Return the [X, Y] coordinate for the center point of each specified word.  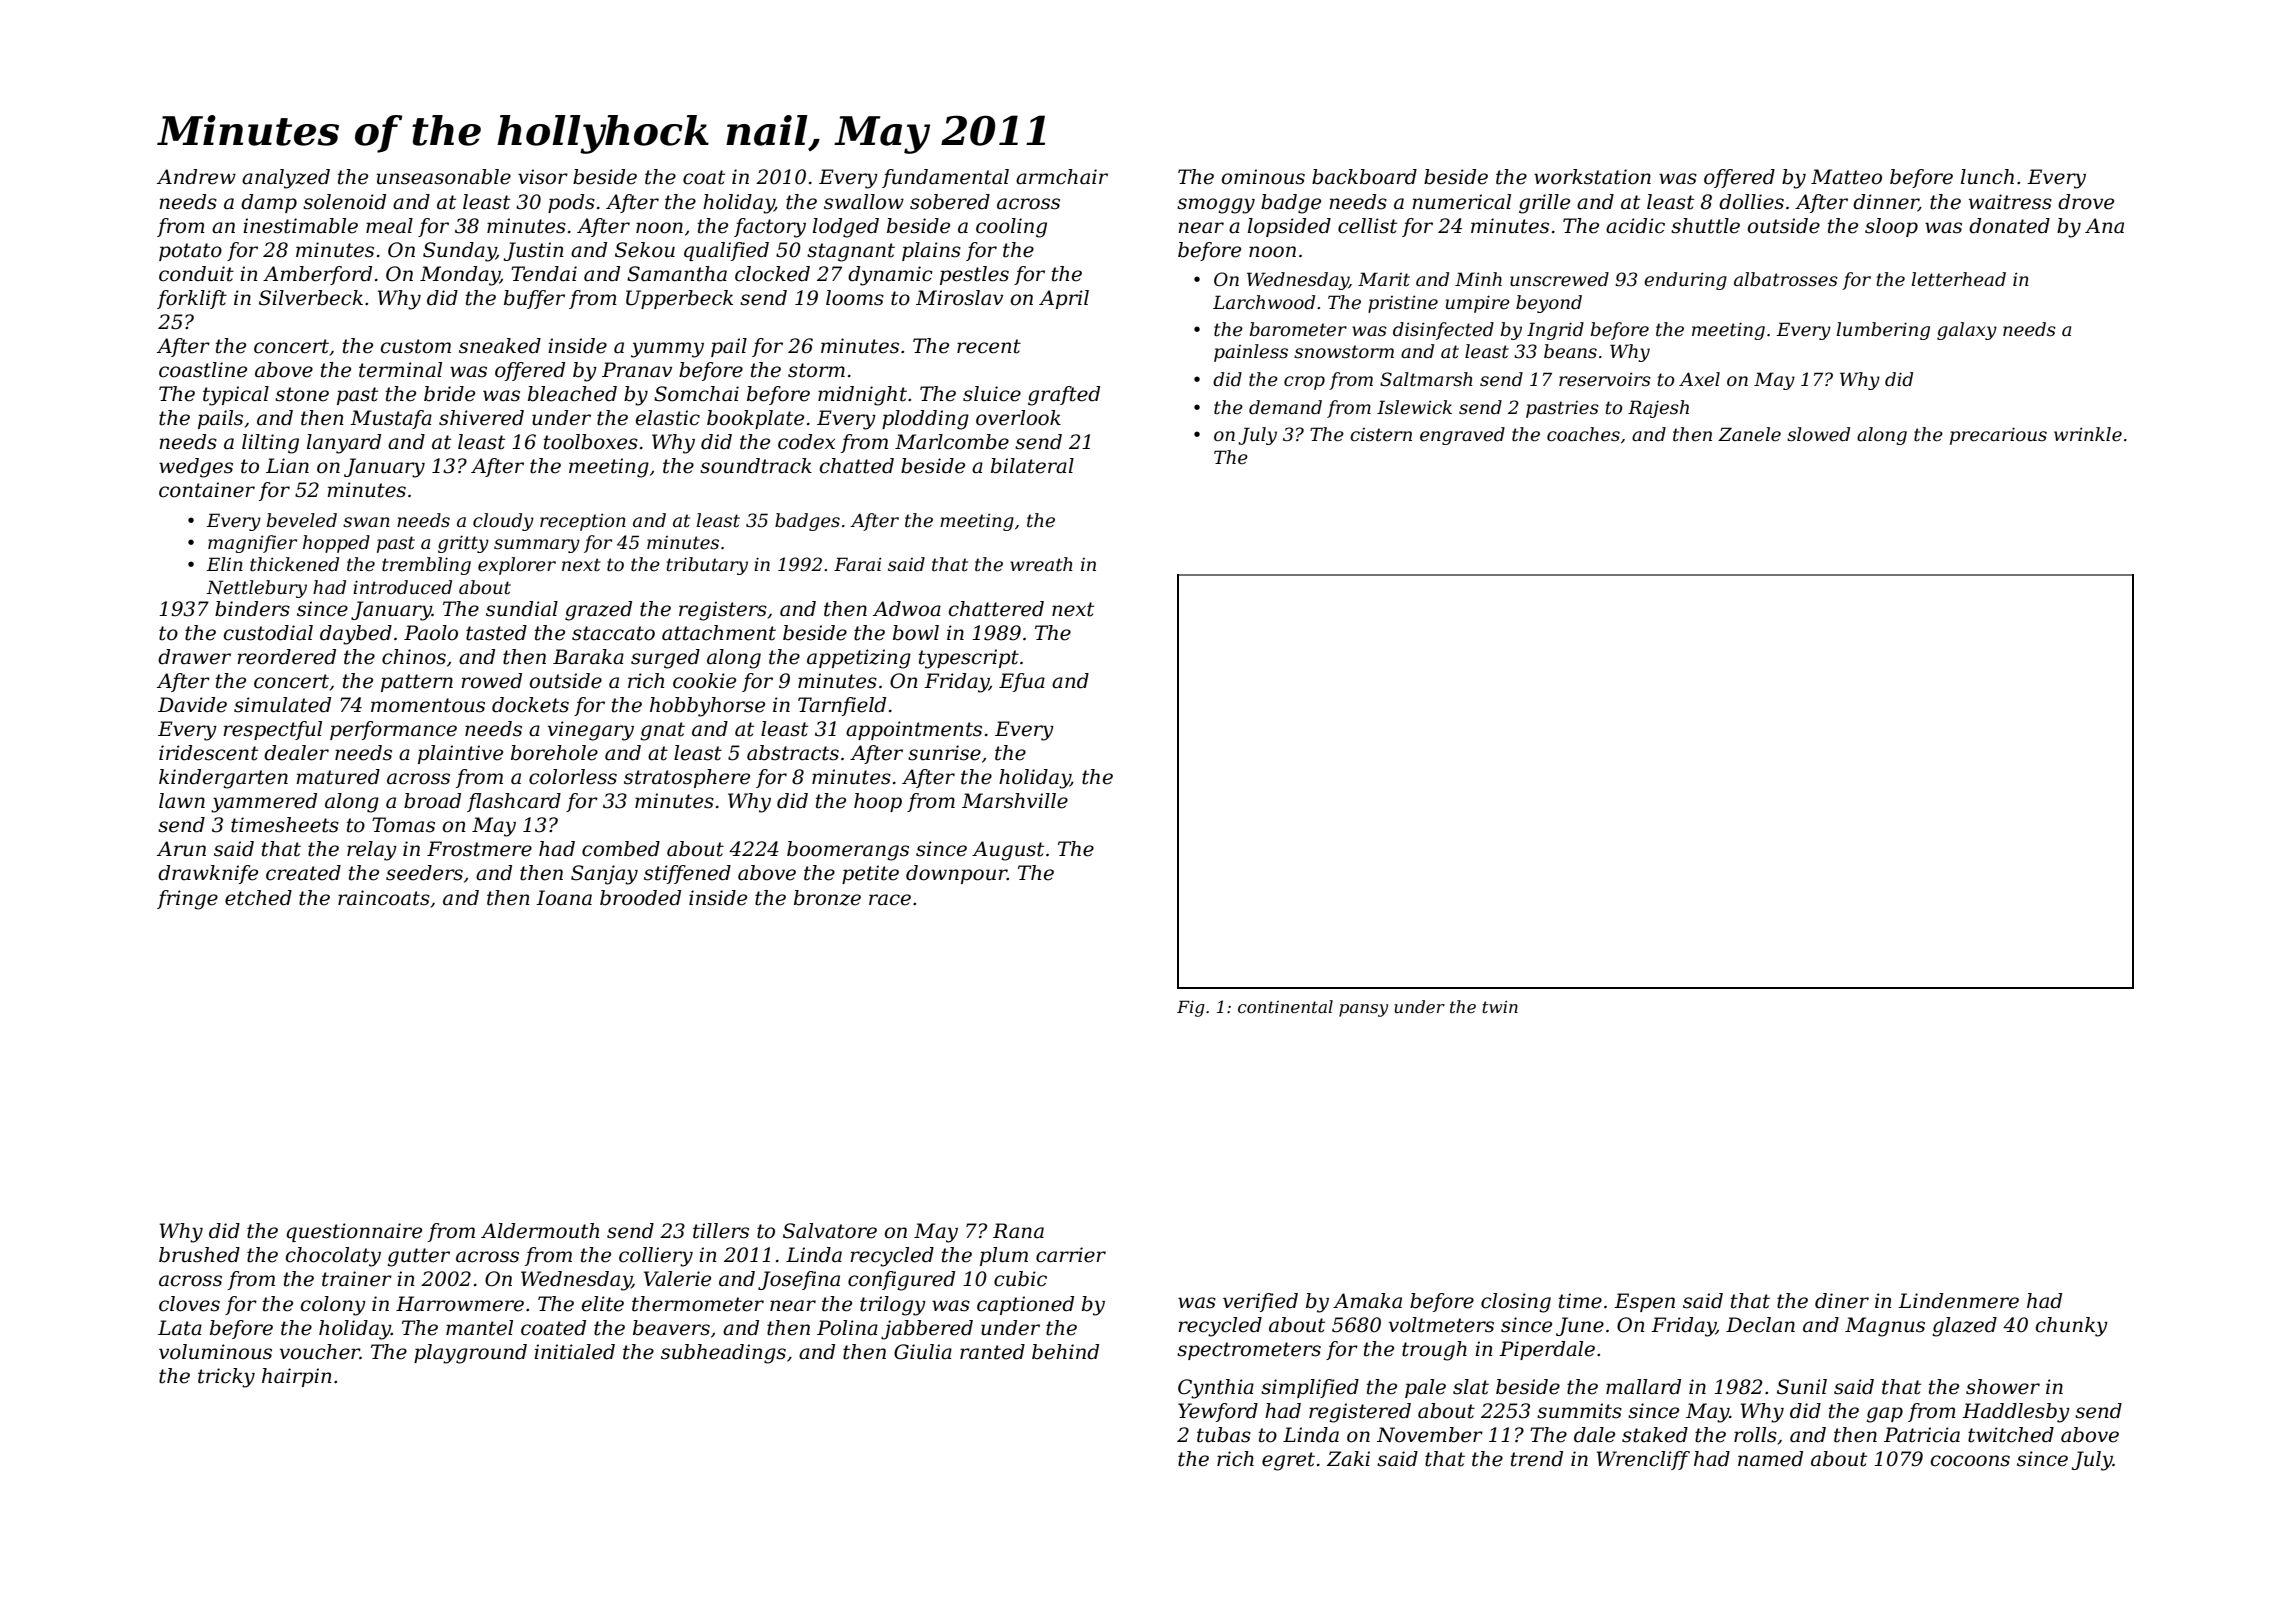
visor [543, 177]
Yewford [1218, 1412]
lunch [1987, 177]
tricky [226, 1378]
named [1770, 1459]
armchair [1062, 177]
